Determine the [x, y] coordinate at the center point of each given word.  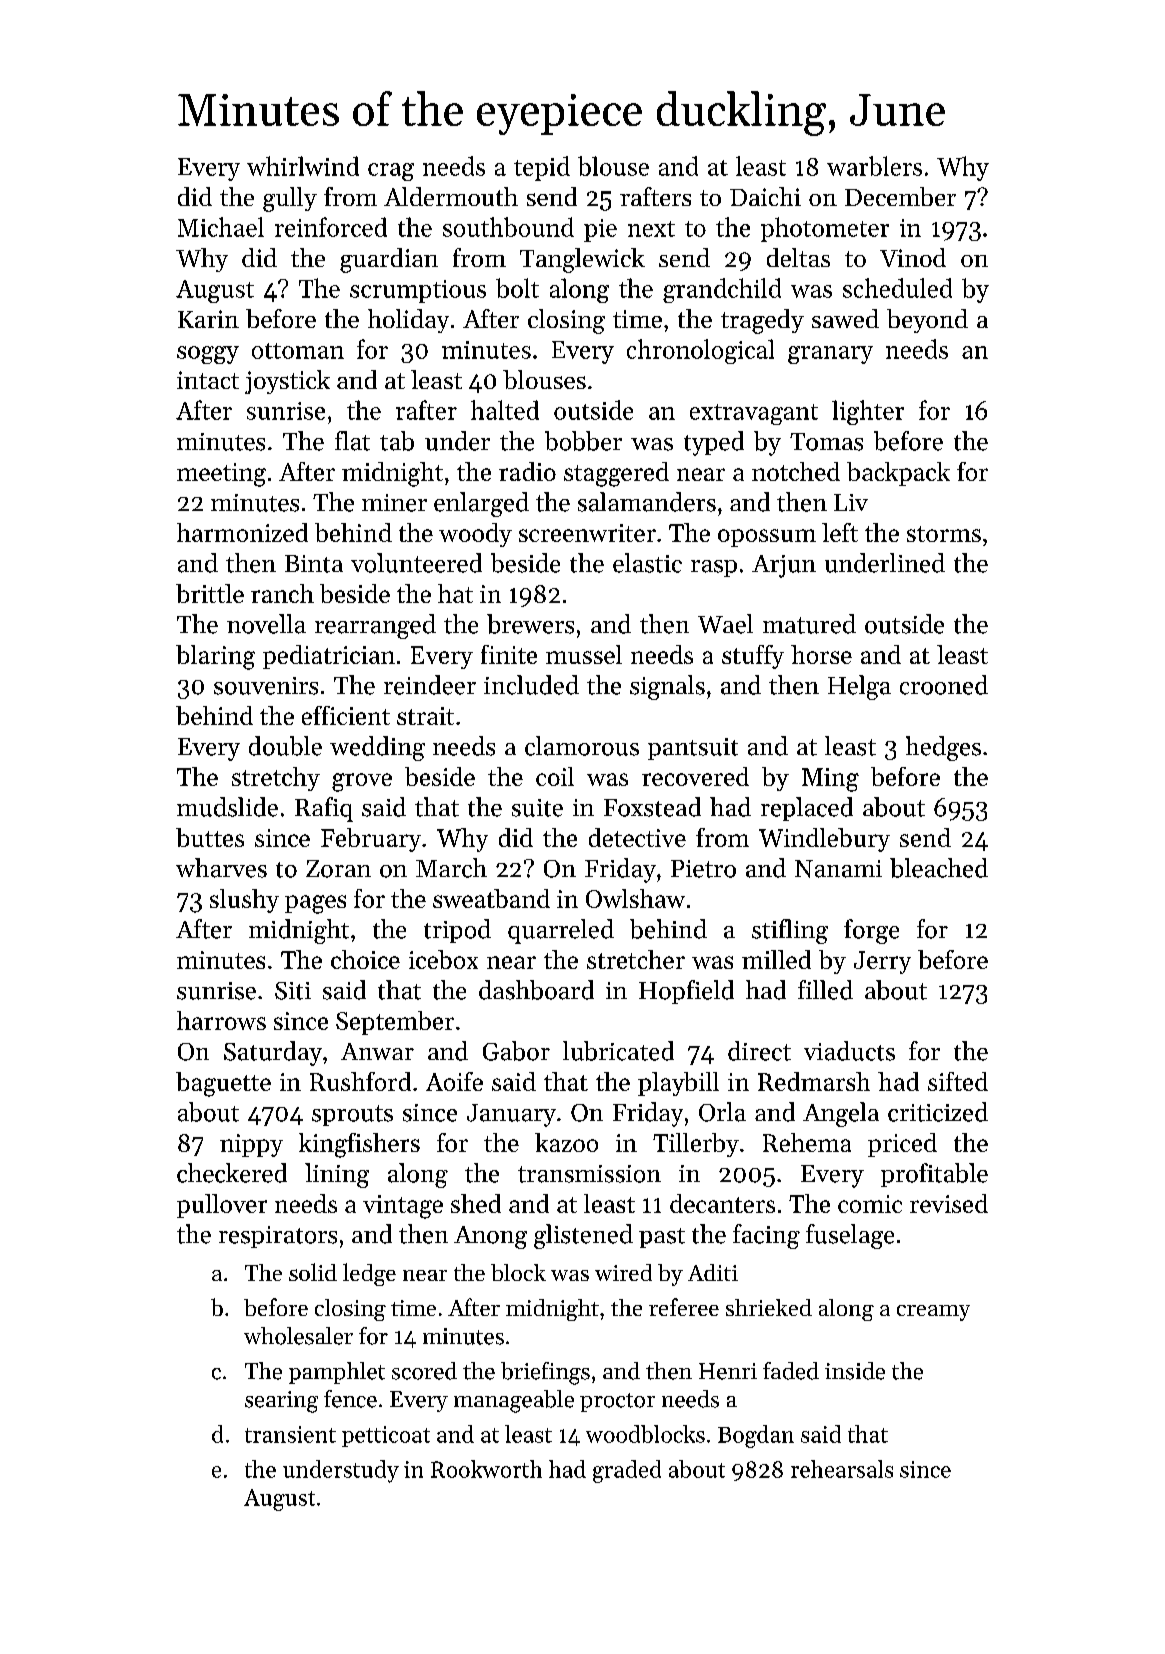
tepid [542, 168]
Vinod [913, 257]
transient [290, 1434]
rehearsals [842, 1469]
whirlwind [303, 166]
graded [627, 1471]
